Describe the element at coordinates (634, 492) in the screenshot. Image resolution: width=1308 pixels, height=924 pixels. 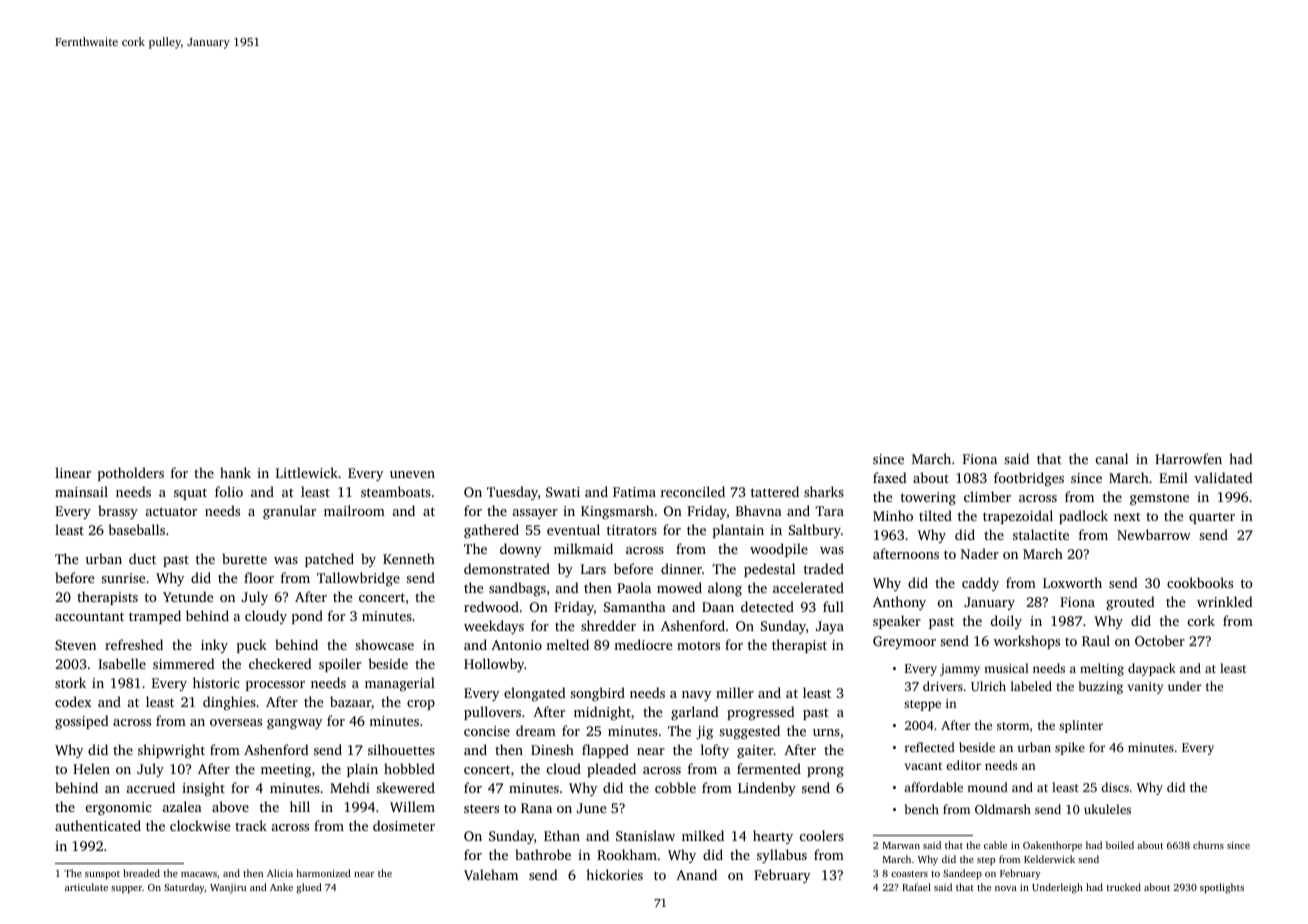
I see `Fatima` at that location.
